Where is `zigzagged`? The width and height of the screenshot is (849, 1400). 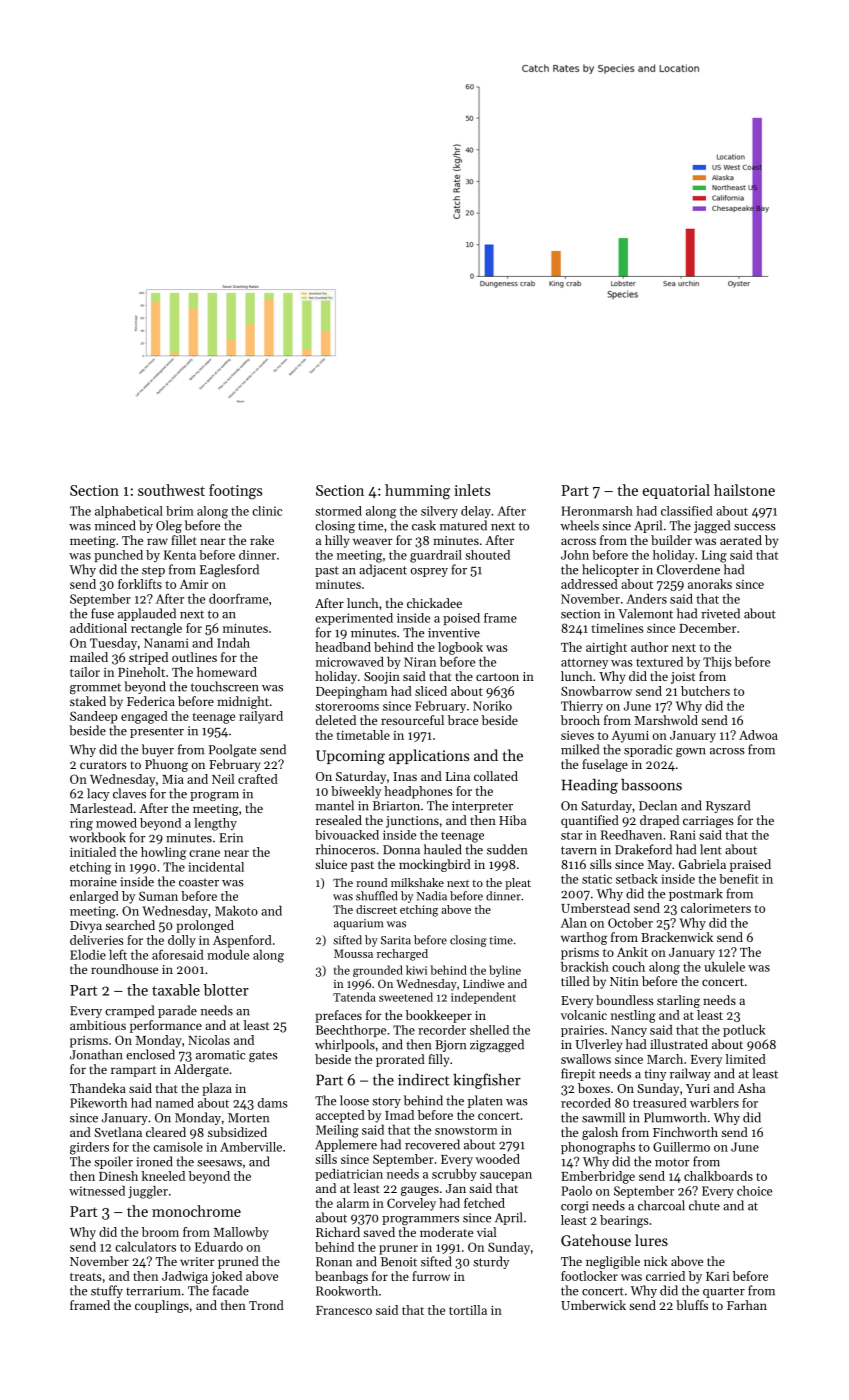 zigzagged is located at coordinates (497, 1045).
